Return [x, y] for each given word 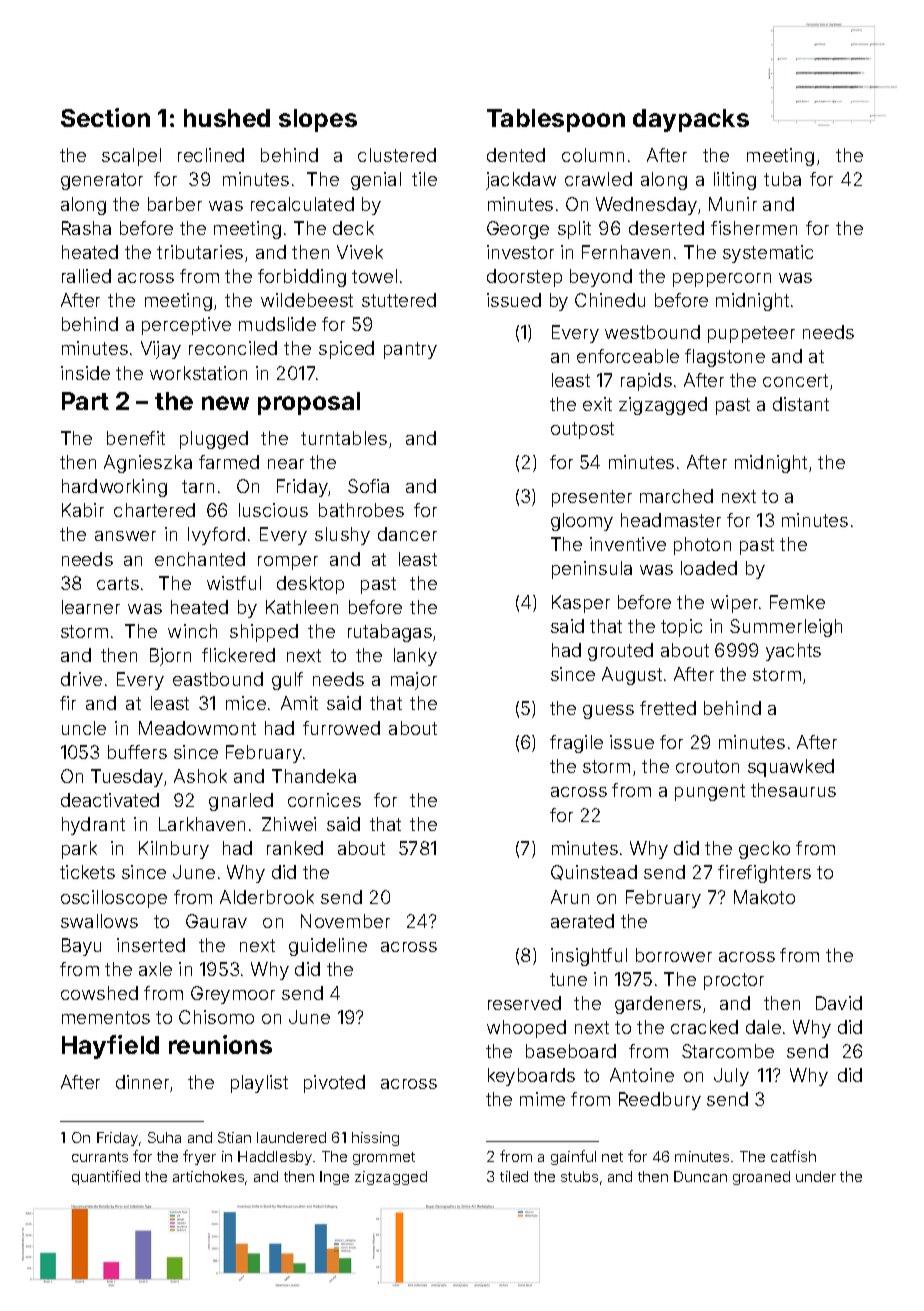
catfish [793, 1156]
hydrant [93, 826]
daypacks [691, 120]
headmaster [671, 520]
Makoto [764, 897]
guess [608, 712]
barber [175, 204]
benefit [136, 438]
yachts [793, 652]
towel [374, 276]
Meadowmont [197, 728]
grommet [384, 1158]
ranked [295, 848]
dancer [407, 534]
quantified [106, 1177]
